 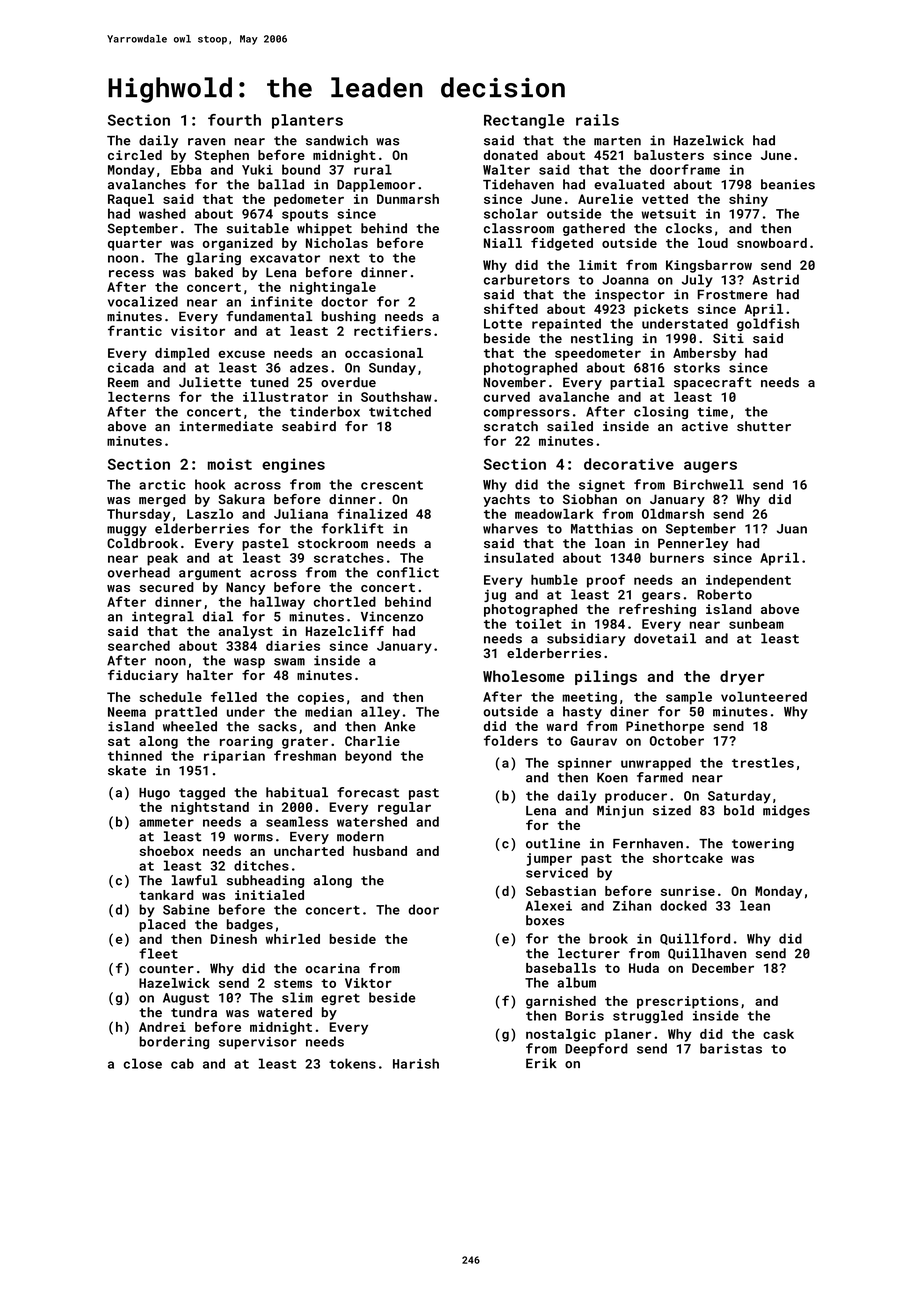 What do you see at coordinates (131, 200) in the image?
I see `Raquel` at bounding box center [131, 200].
